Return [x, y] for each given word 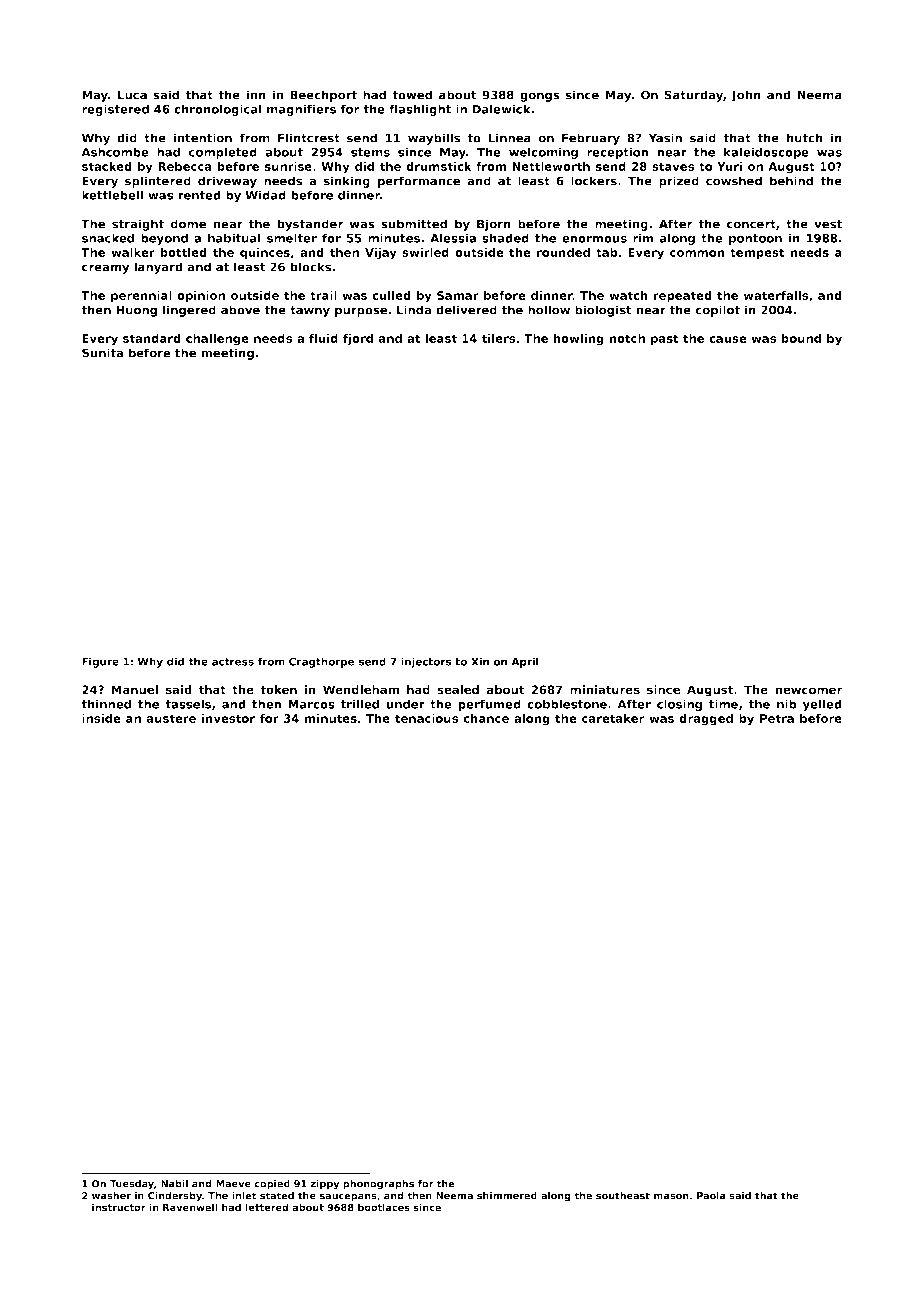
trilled [360, 704]
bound [801, 338]
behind [791, 181]
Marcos [311, 704]
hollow [549, 310]
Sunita [102, 353]
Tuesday [132, 1185]
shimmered [507, 1196]
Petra [777, 718]
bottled [183, 252]
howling [578, 340]
